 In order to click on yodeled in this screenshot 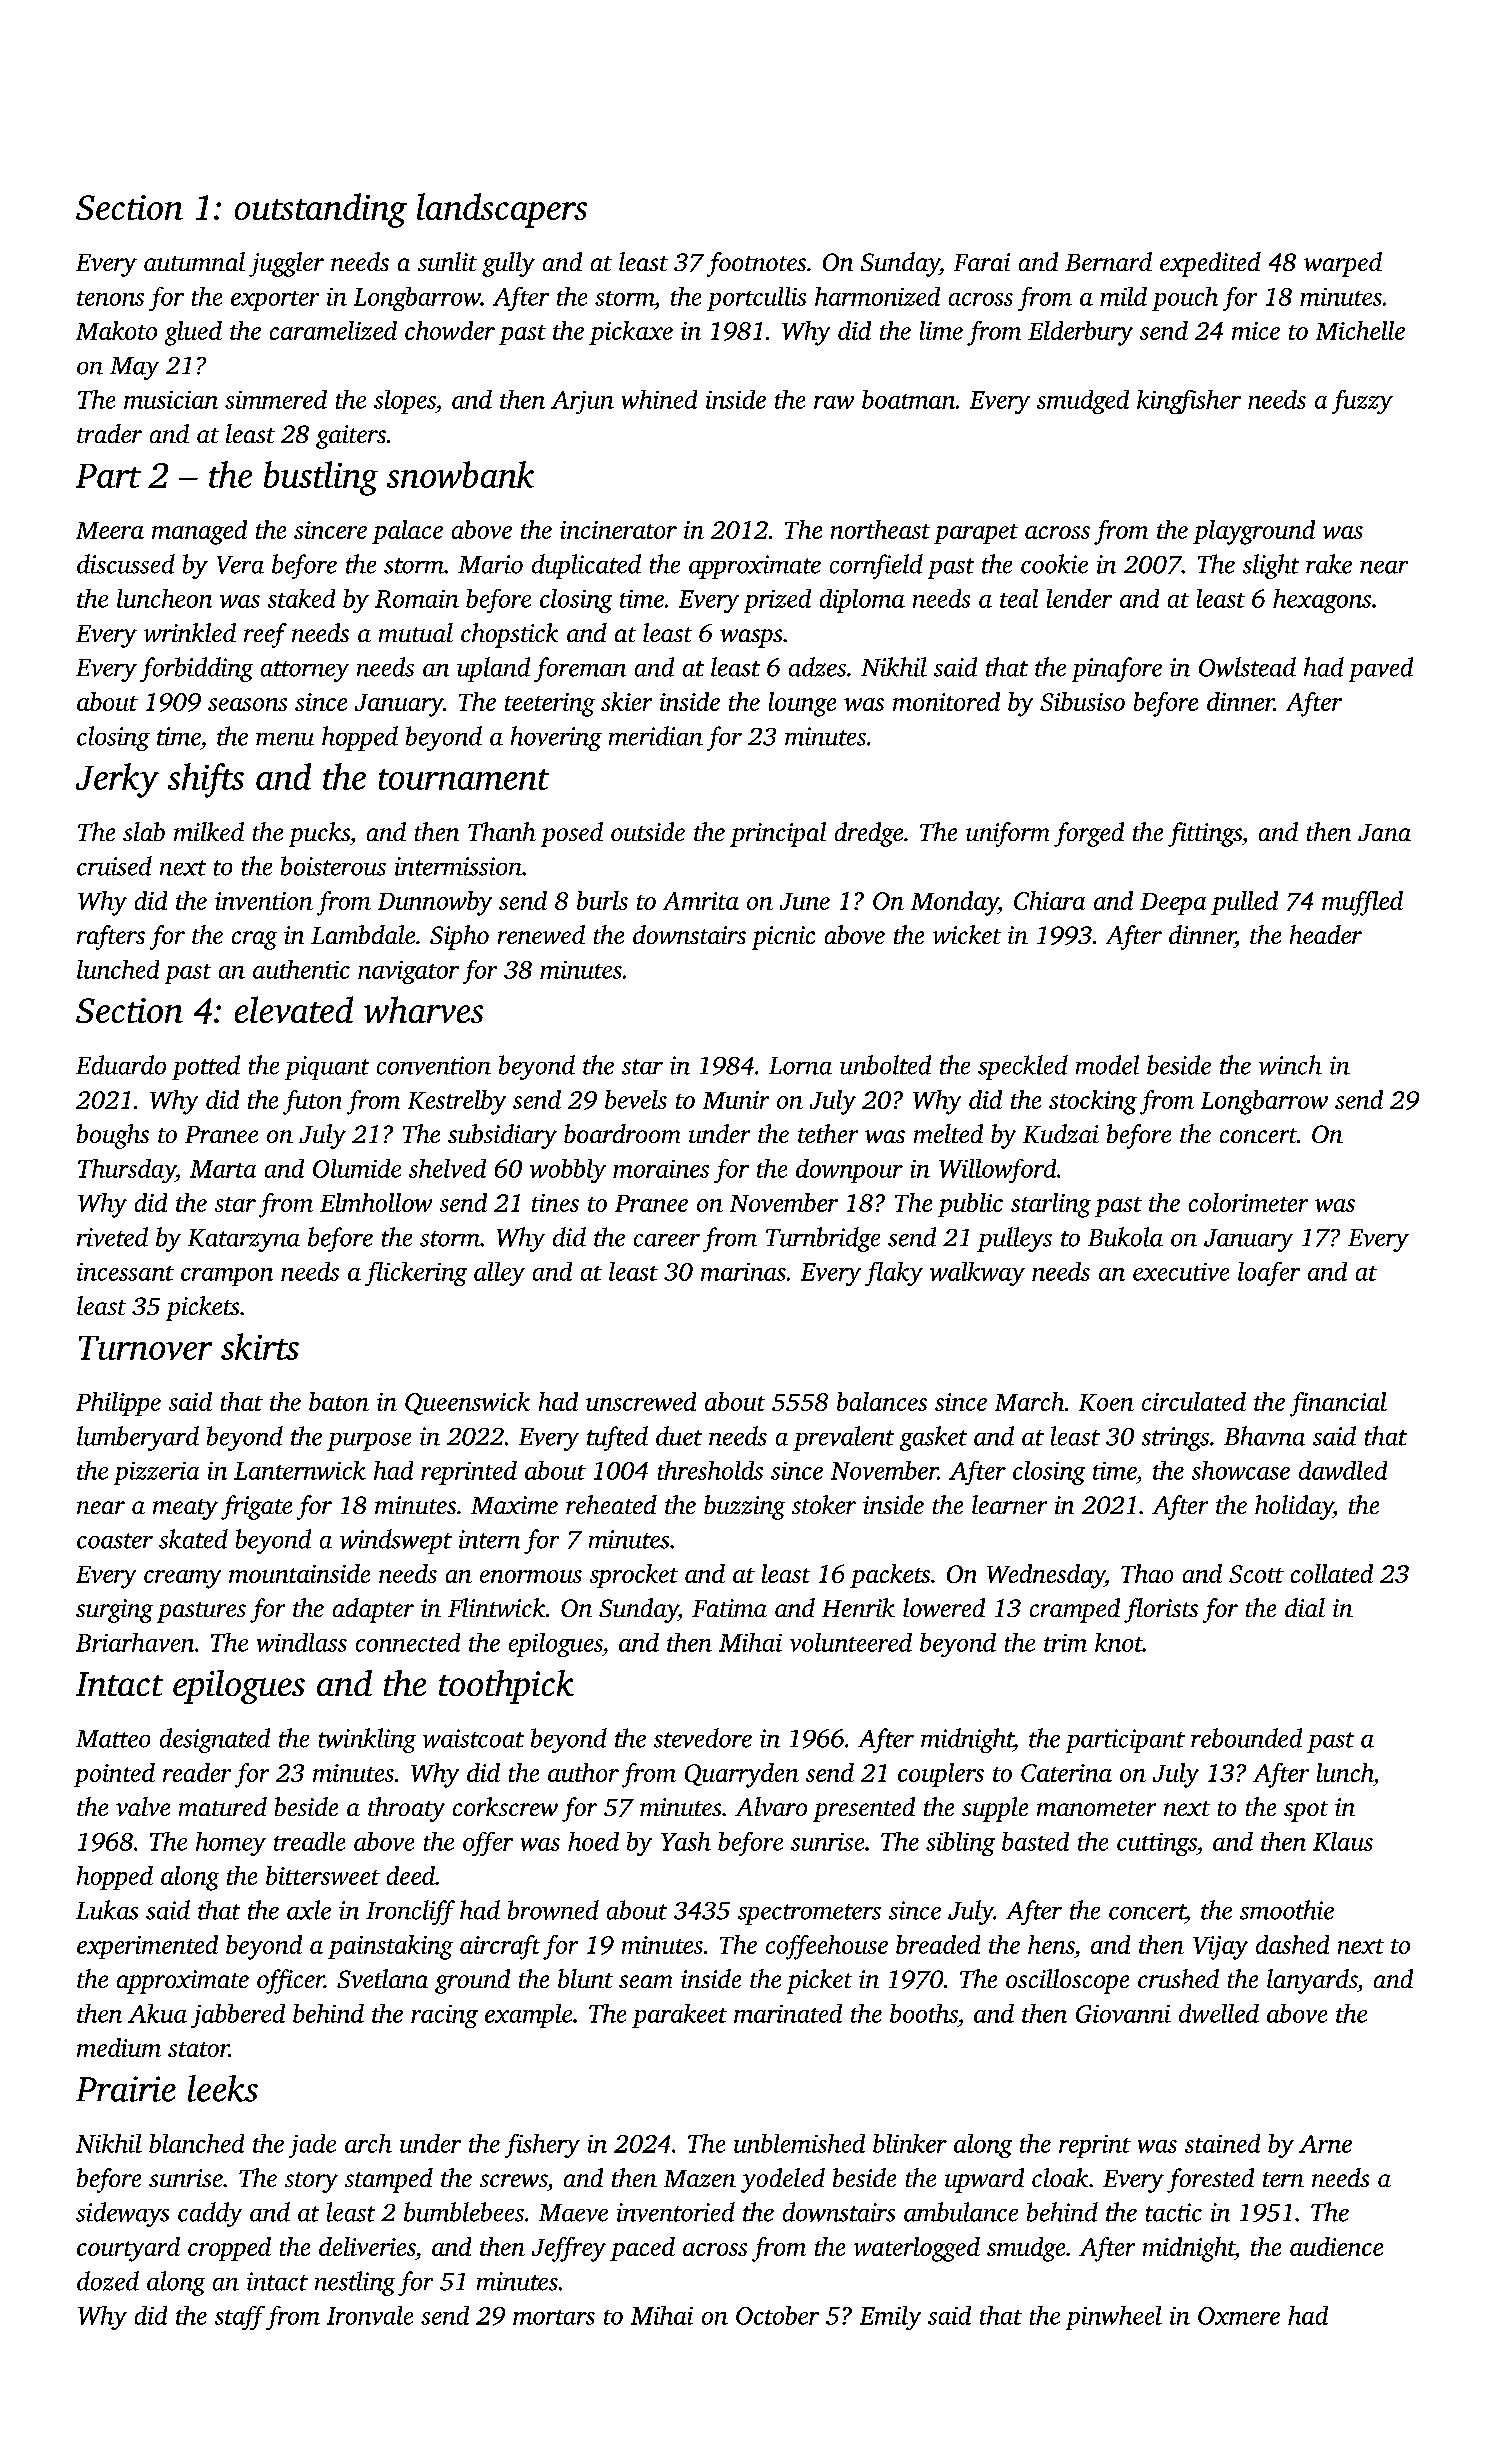, I will do `click(783, 2180)`.
